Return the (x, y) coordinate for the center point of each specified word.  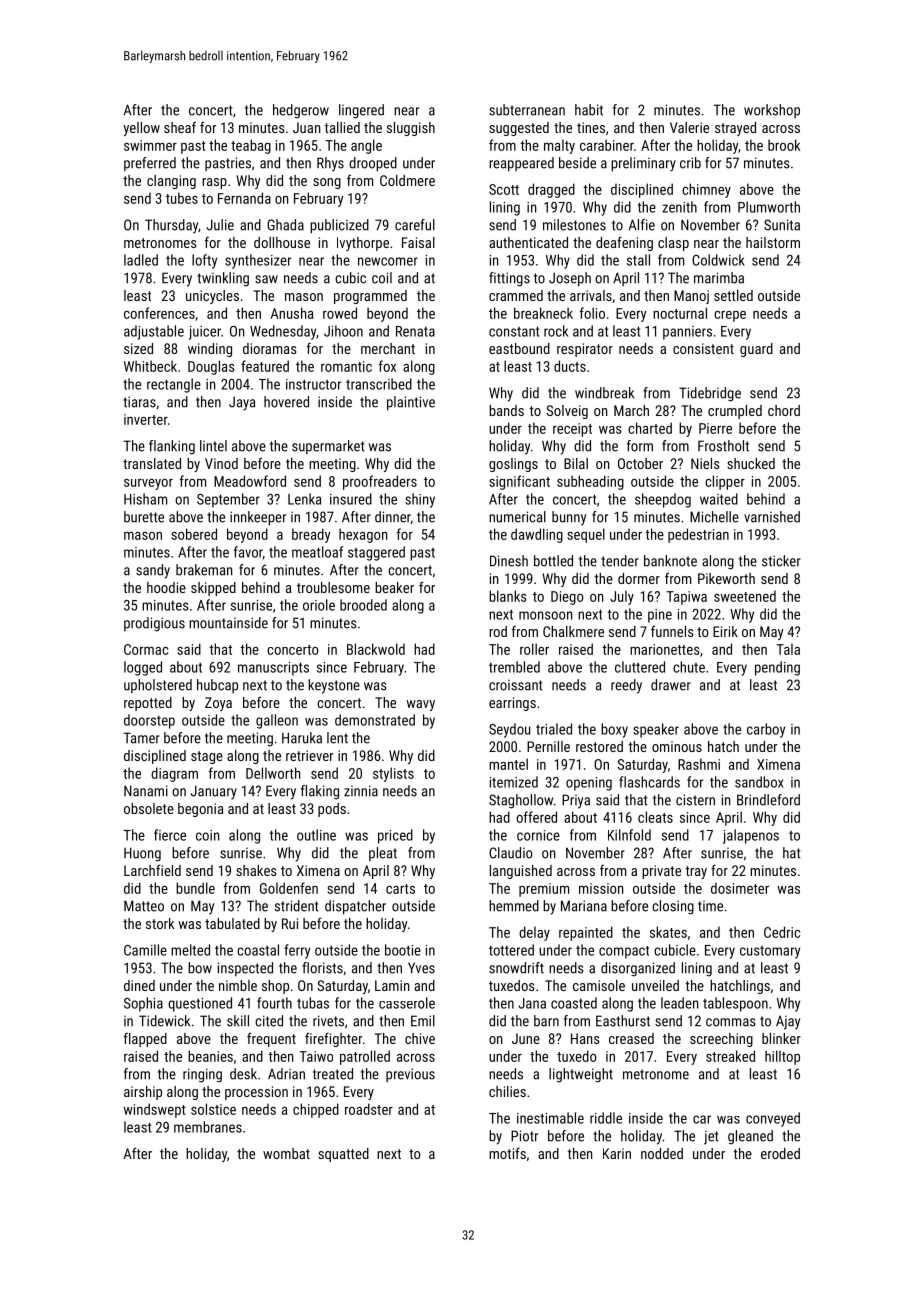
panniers (687, 333)
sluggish (411, 129)
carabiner (607, 145)
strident (297, 906)
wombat (286, 1153)
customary (770, 952)
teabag (251, 146)
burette (144, 517)
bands (506, 410)
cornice (538, 835)
